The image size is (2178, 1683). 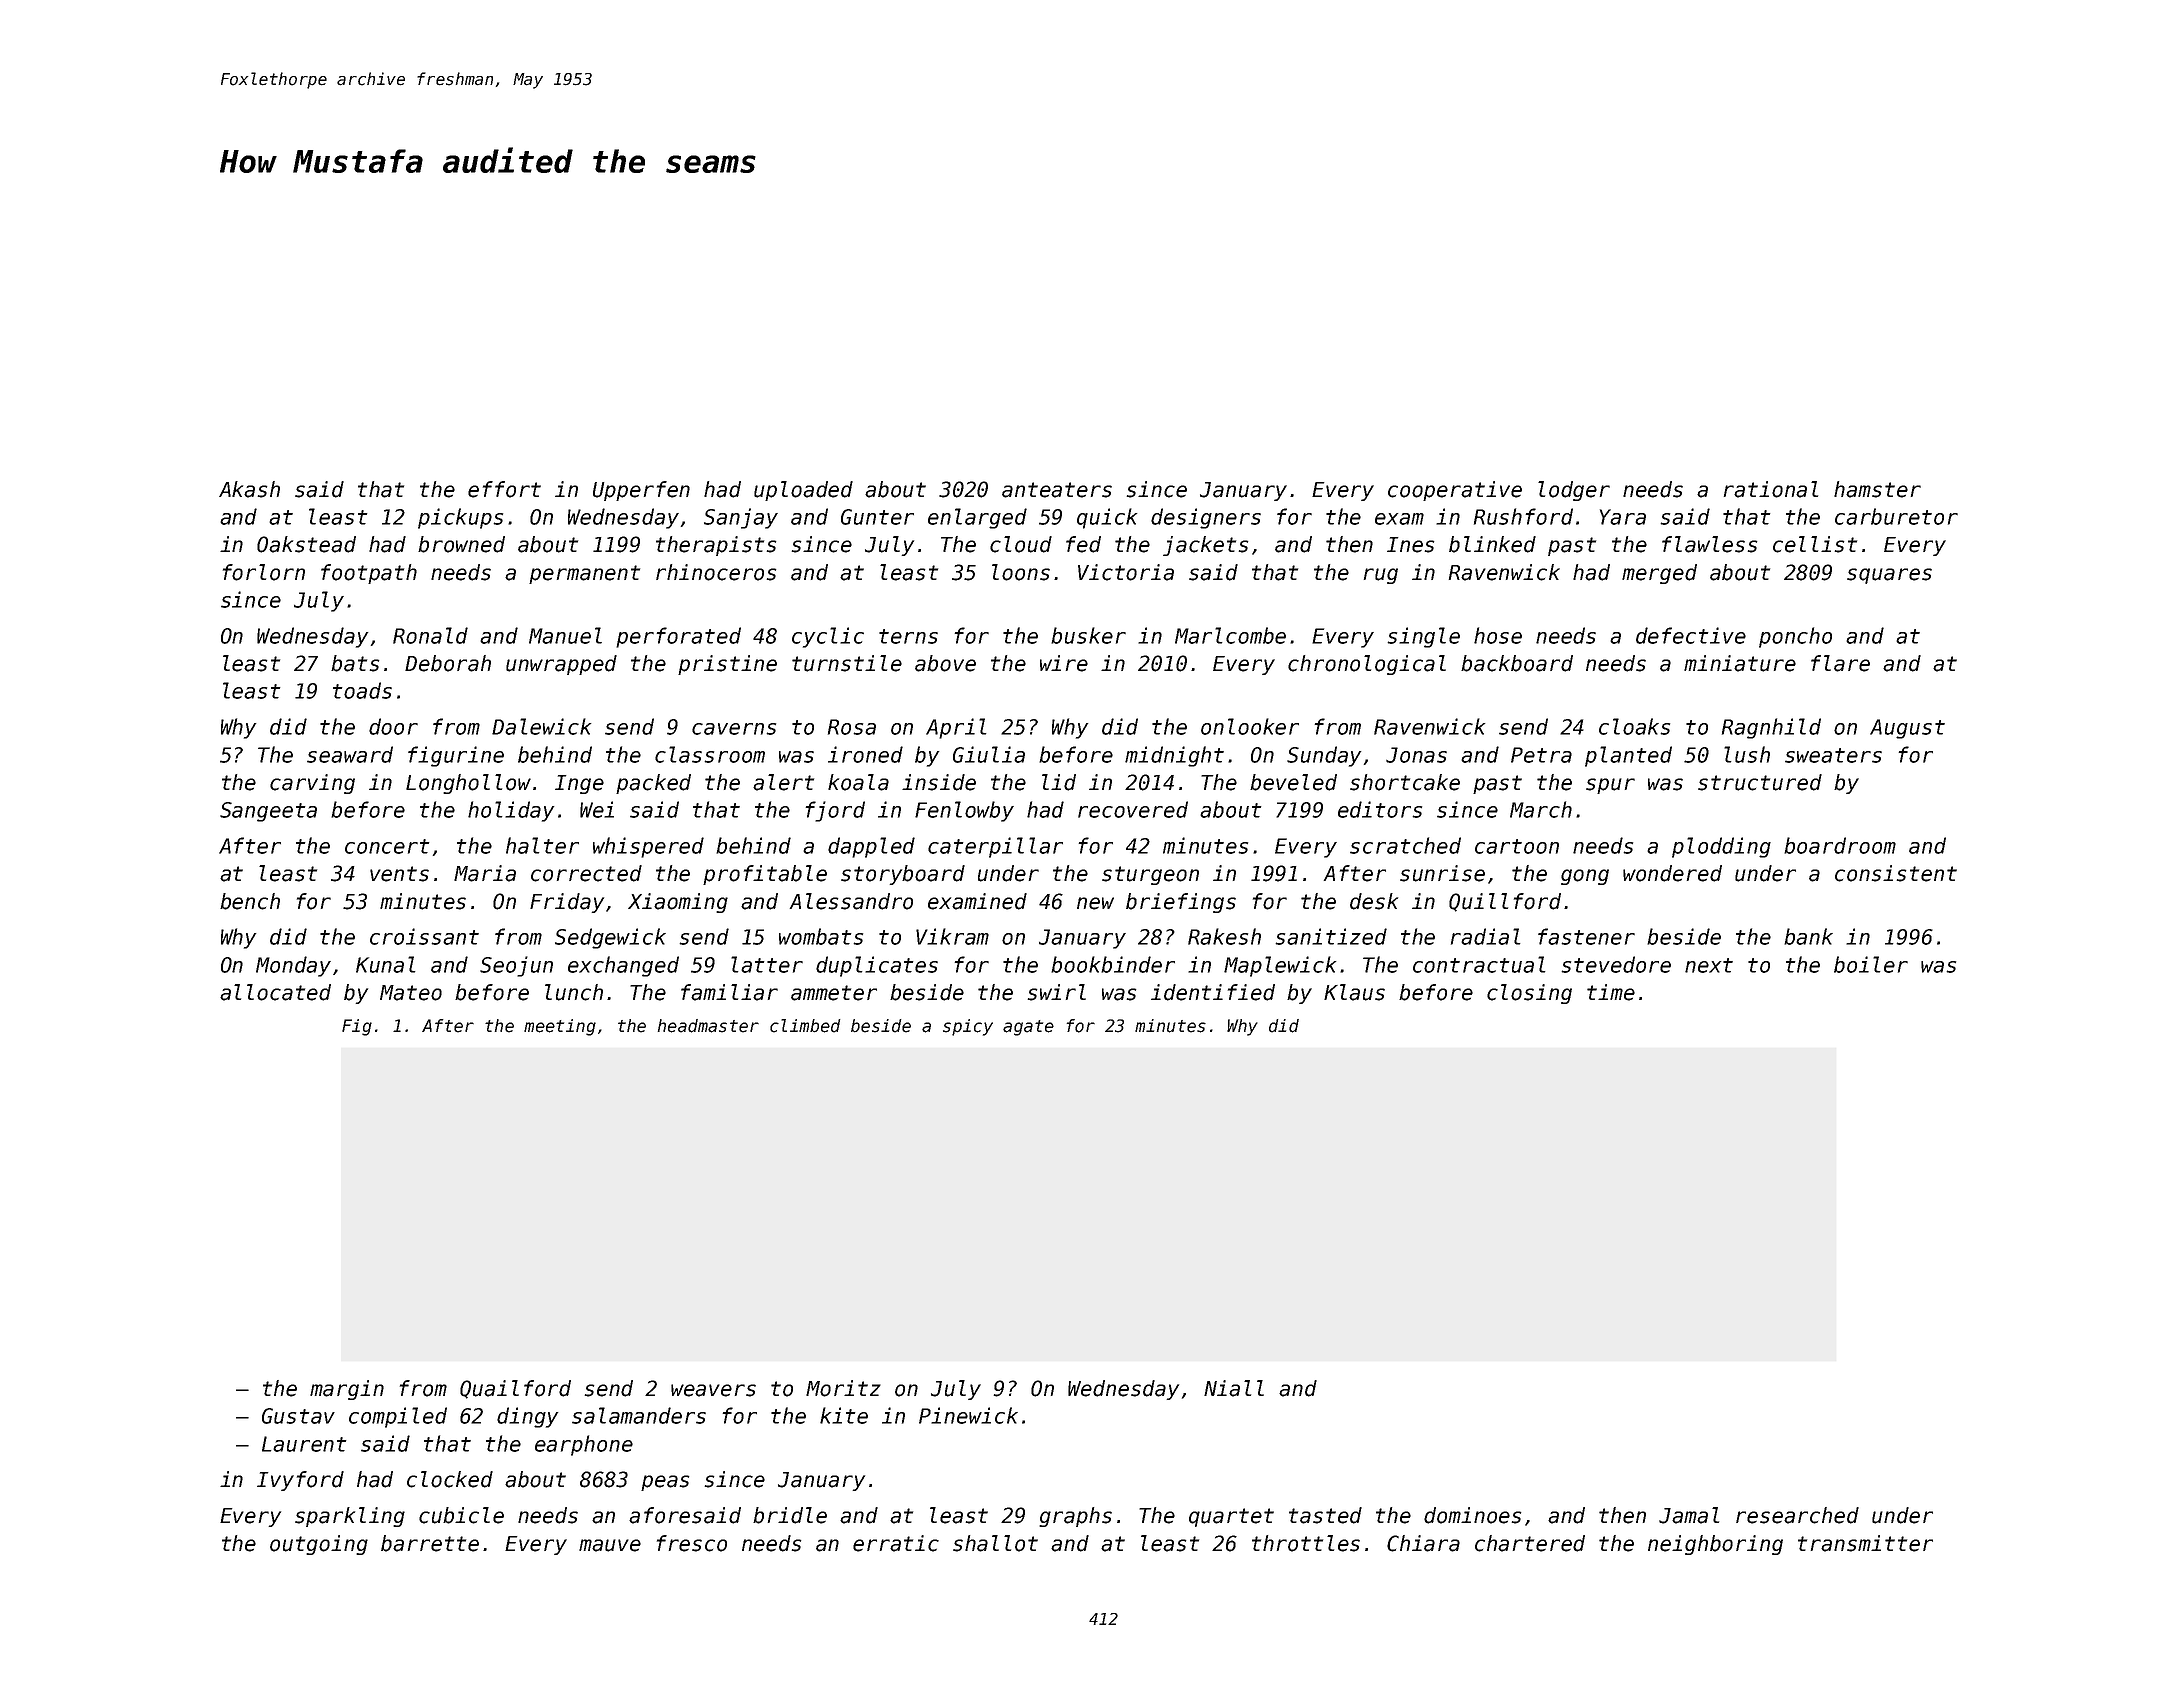 I want to click on spur, so click(x=1610, y=786).
